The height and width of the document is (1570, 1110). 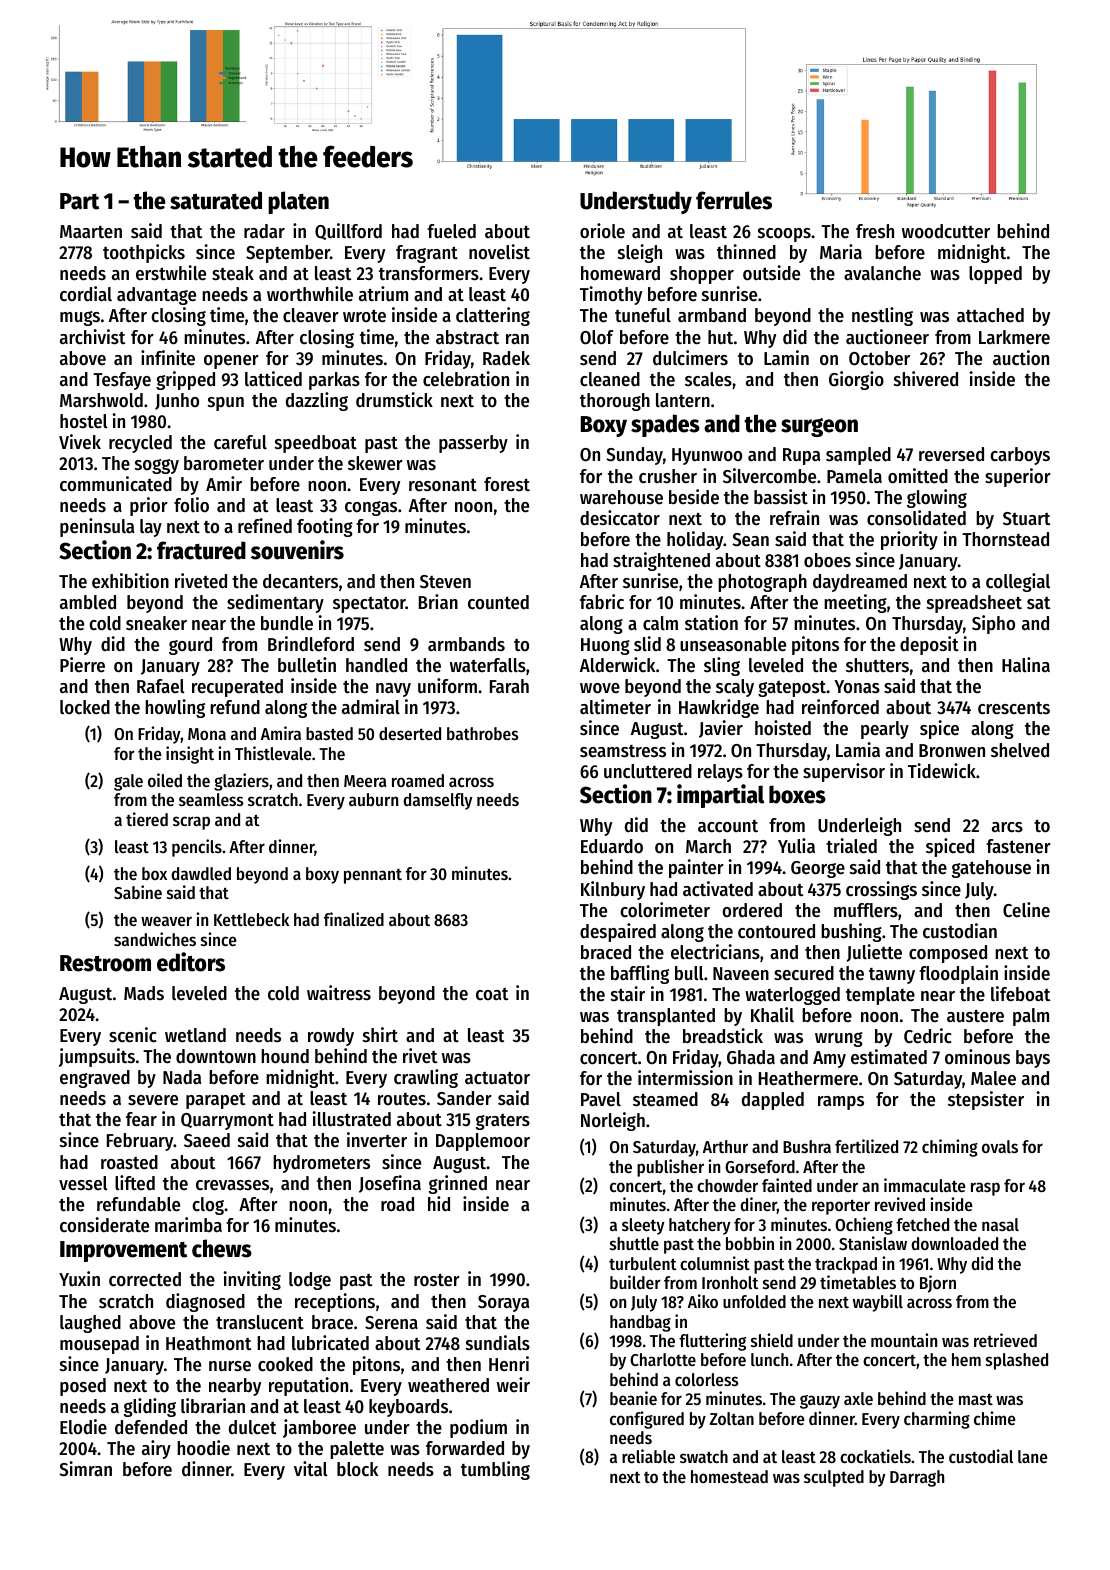 What do you see at coordinates (207, 734) in the document?
I see `Mona` at bounding box center [207, 734].
